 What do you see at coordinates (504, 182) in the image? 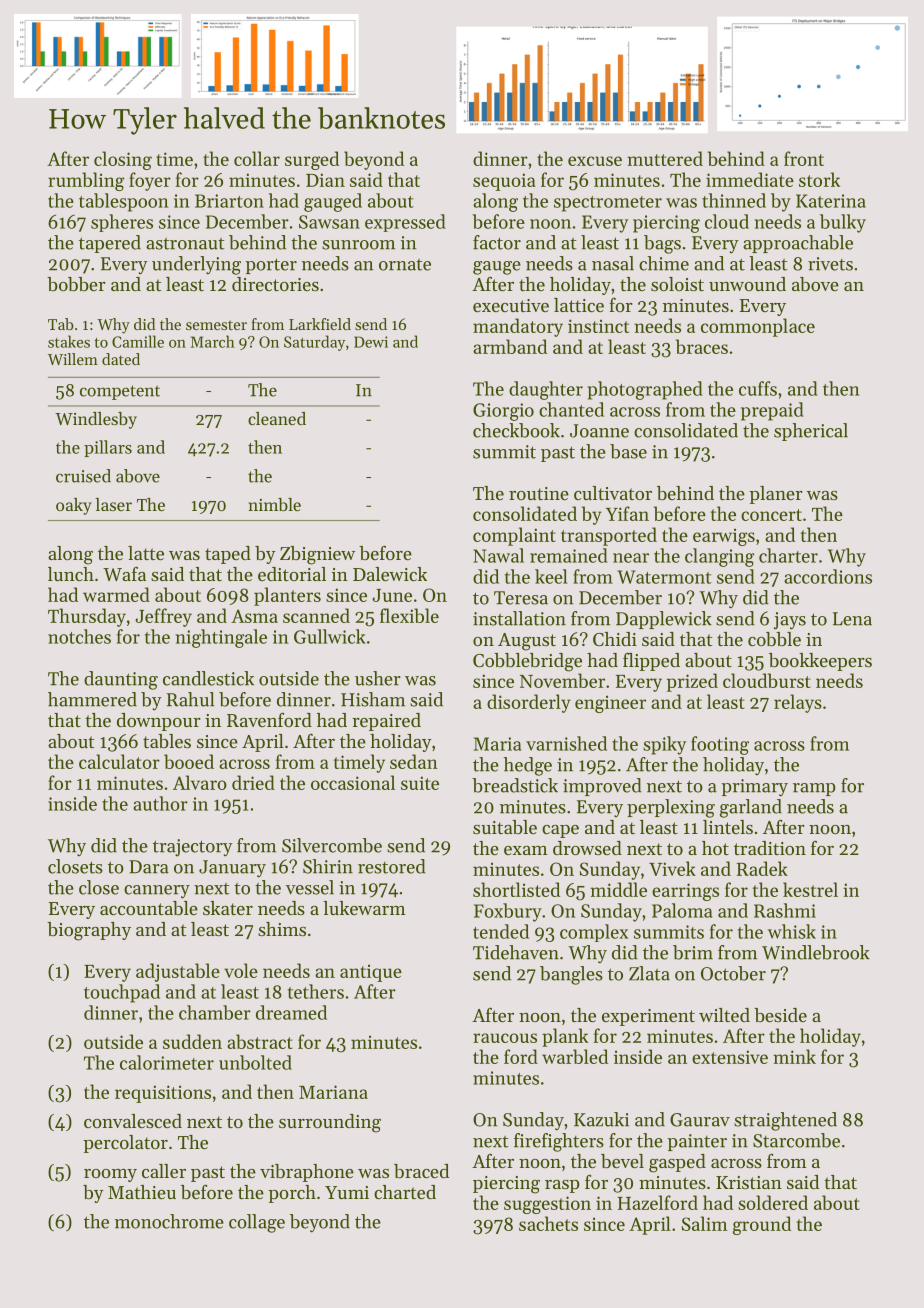
I see `sequoia` at bounding box center [504, 182].
